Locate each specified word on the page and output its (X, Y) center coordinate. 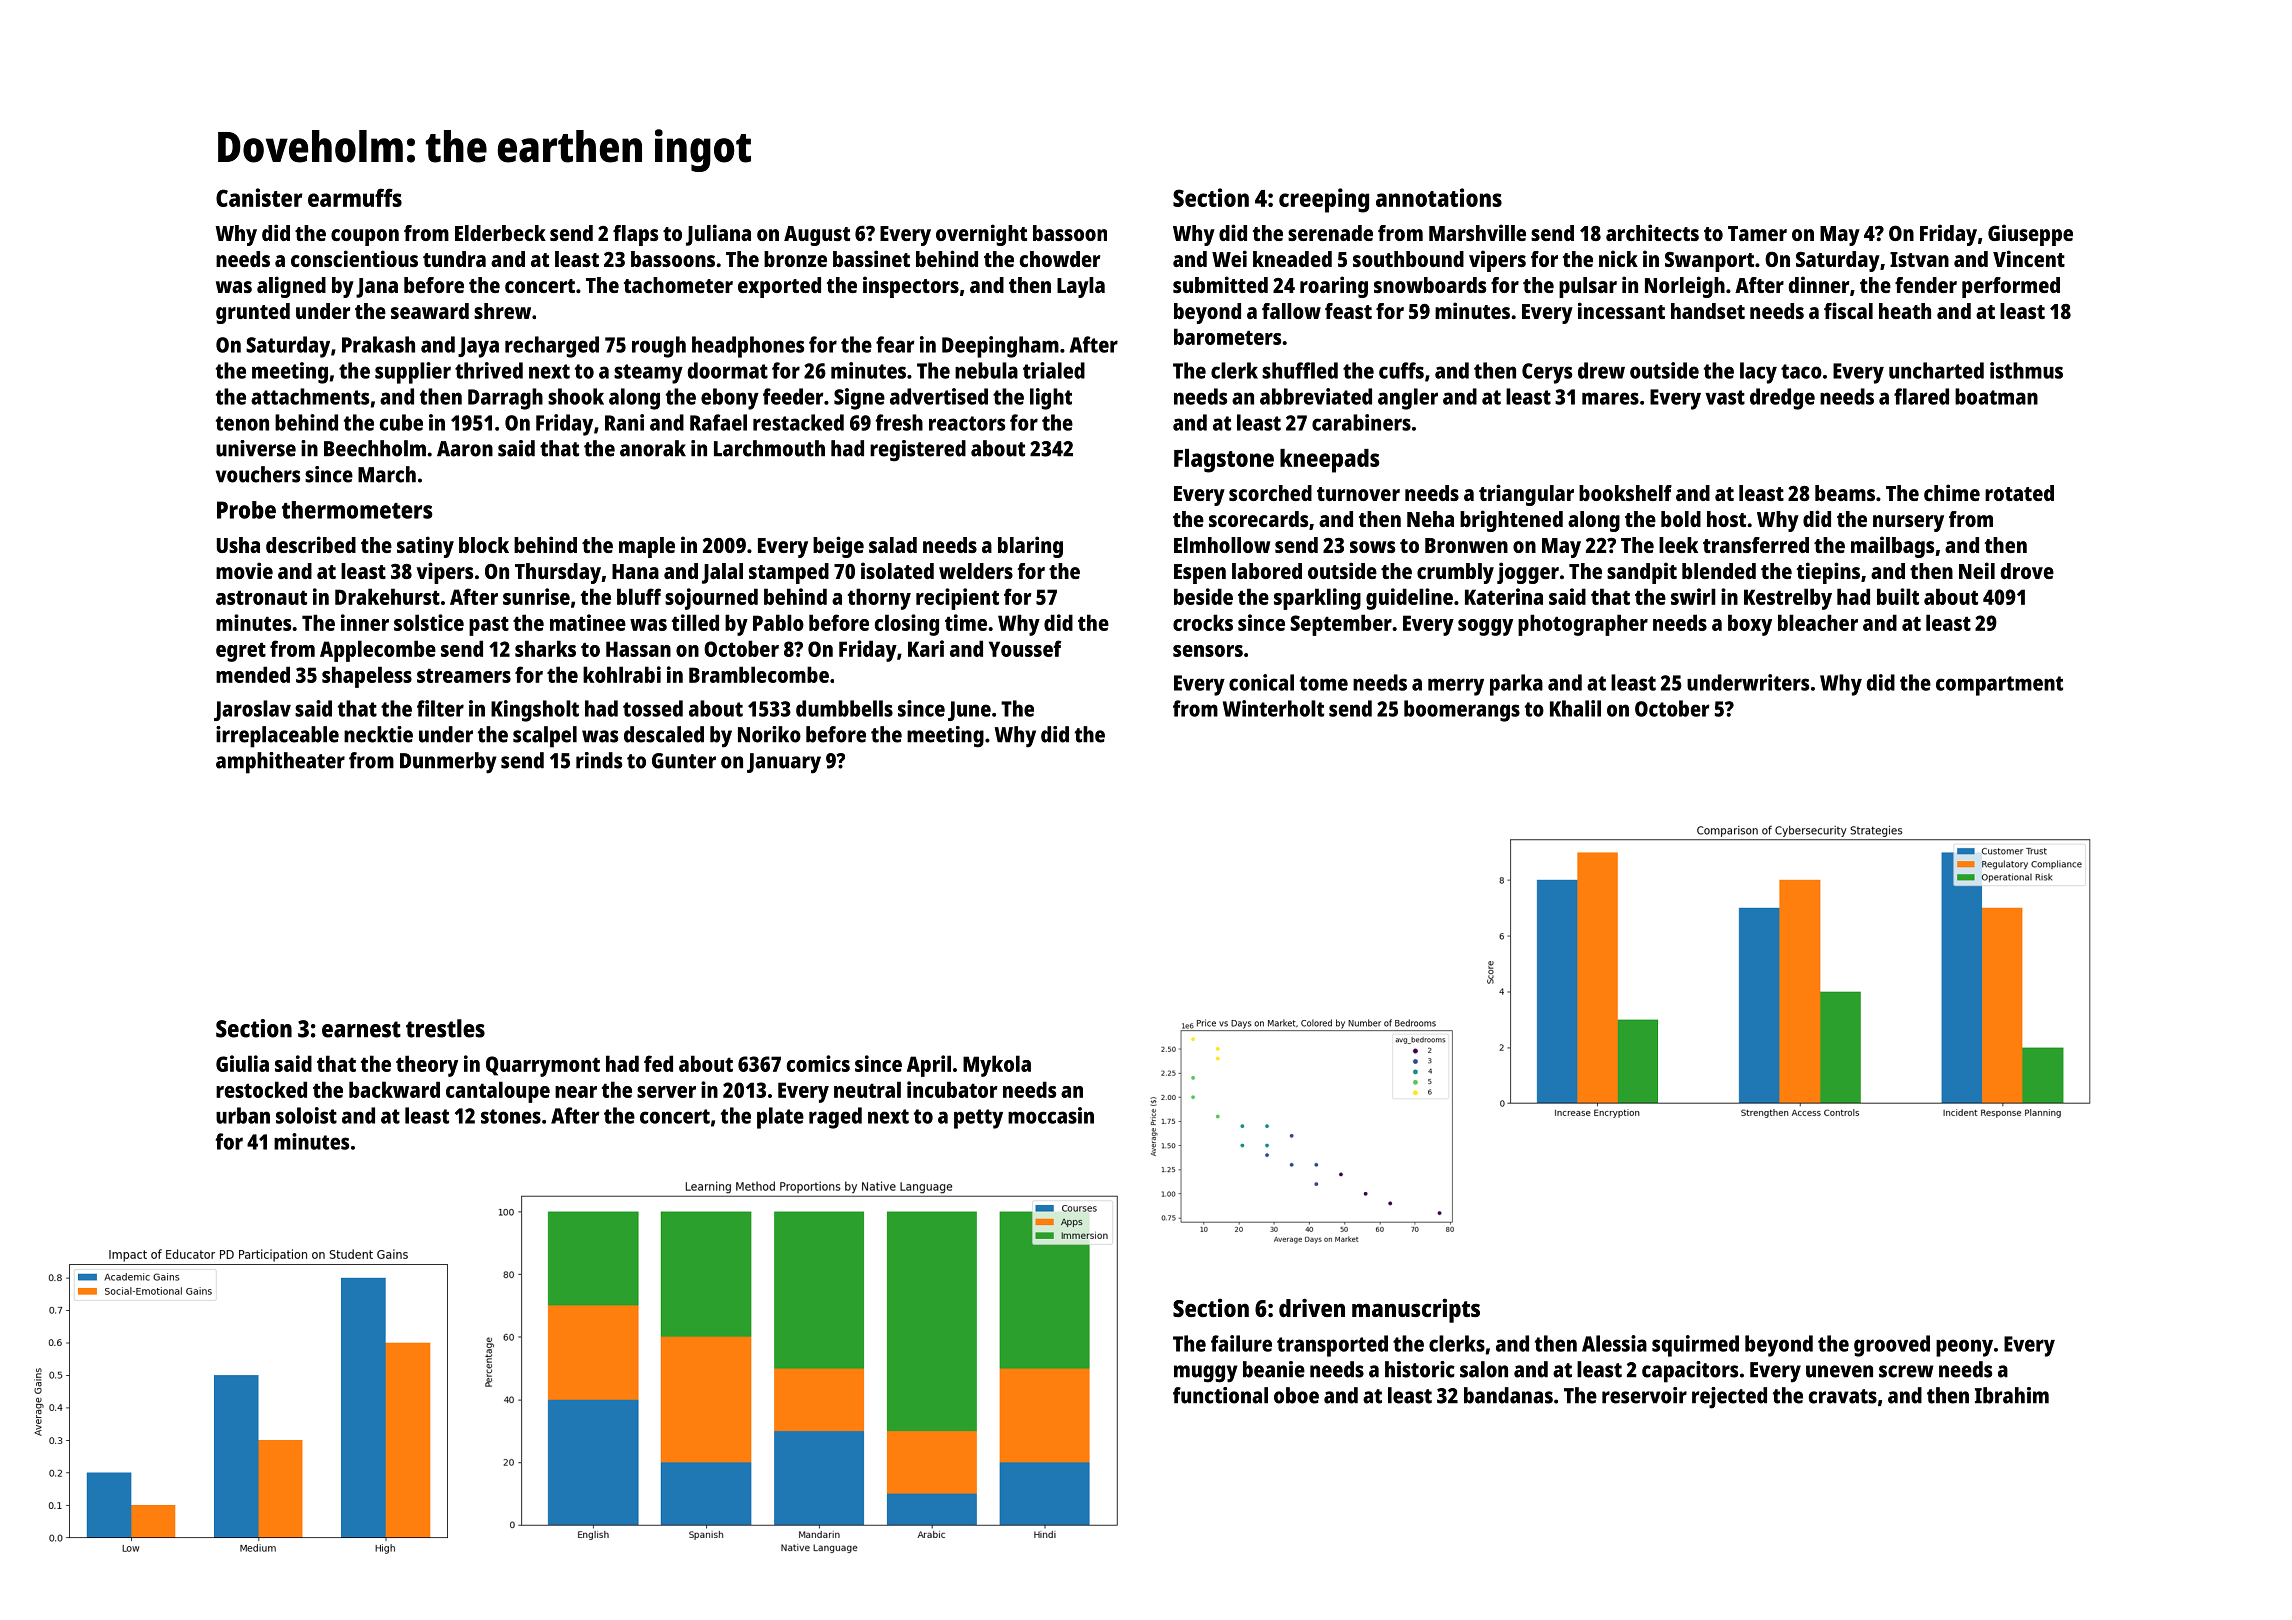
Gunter (684, 761)
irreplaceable (277, 737)
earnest (361, 1029)
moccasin (1051, 1115)
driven (1312, 1307)
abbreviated (1316, 396)
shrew (502, 311)
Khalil (1575, 708)
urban (243, 1115)
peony (1964, 1348)
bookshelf (1625, 493)
